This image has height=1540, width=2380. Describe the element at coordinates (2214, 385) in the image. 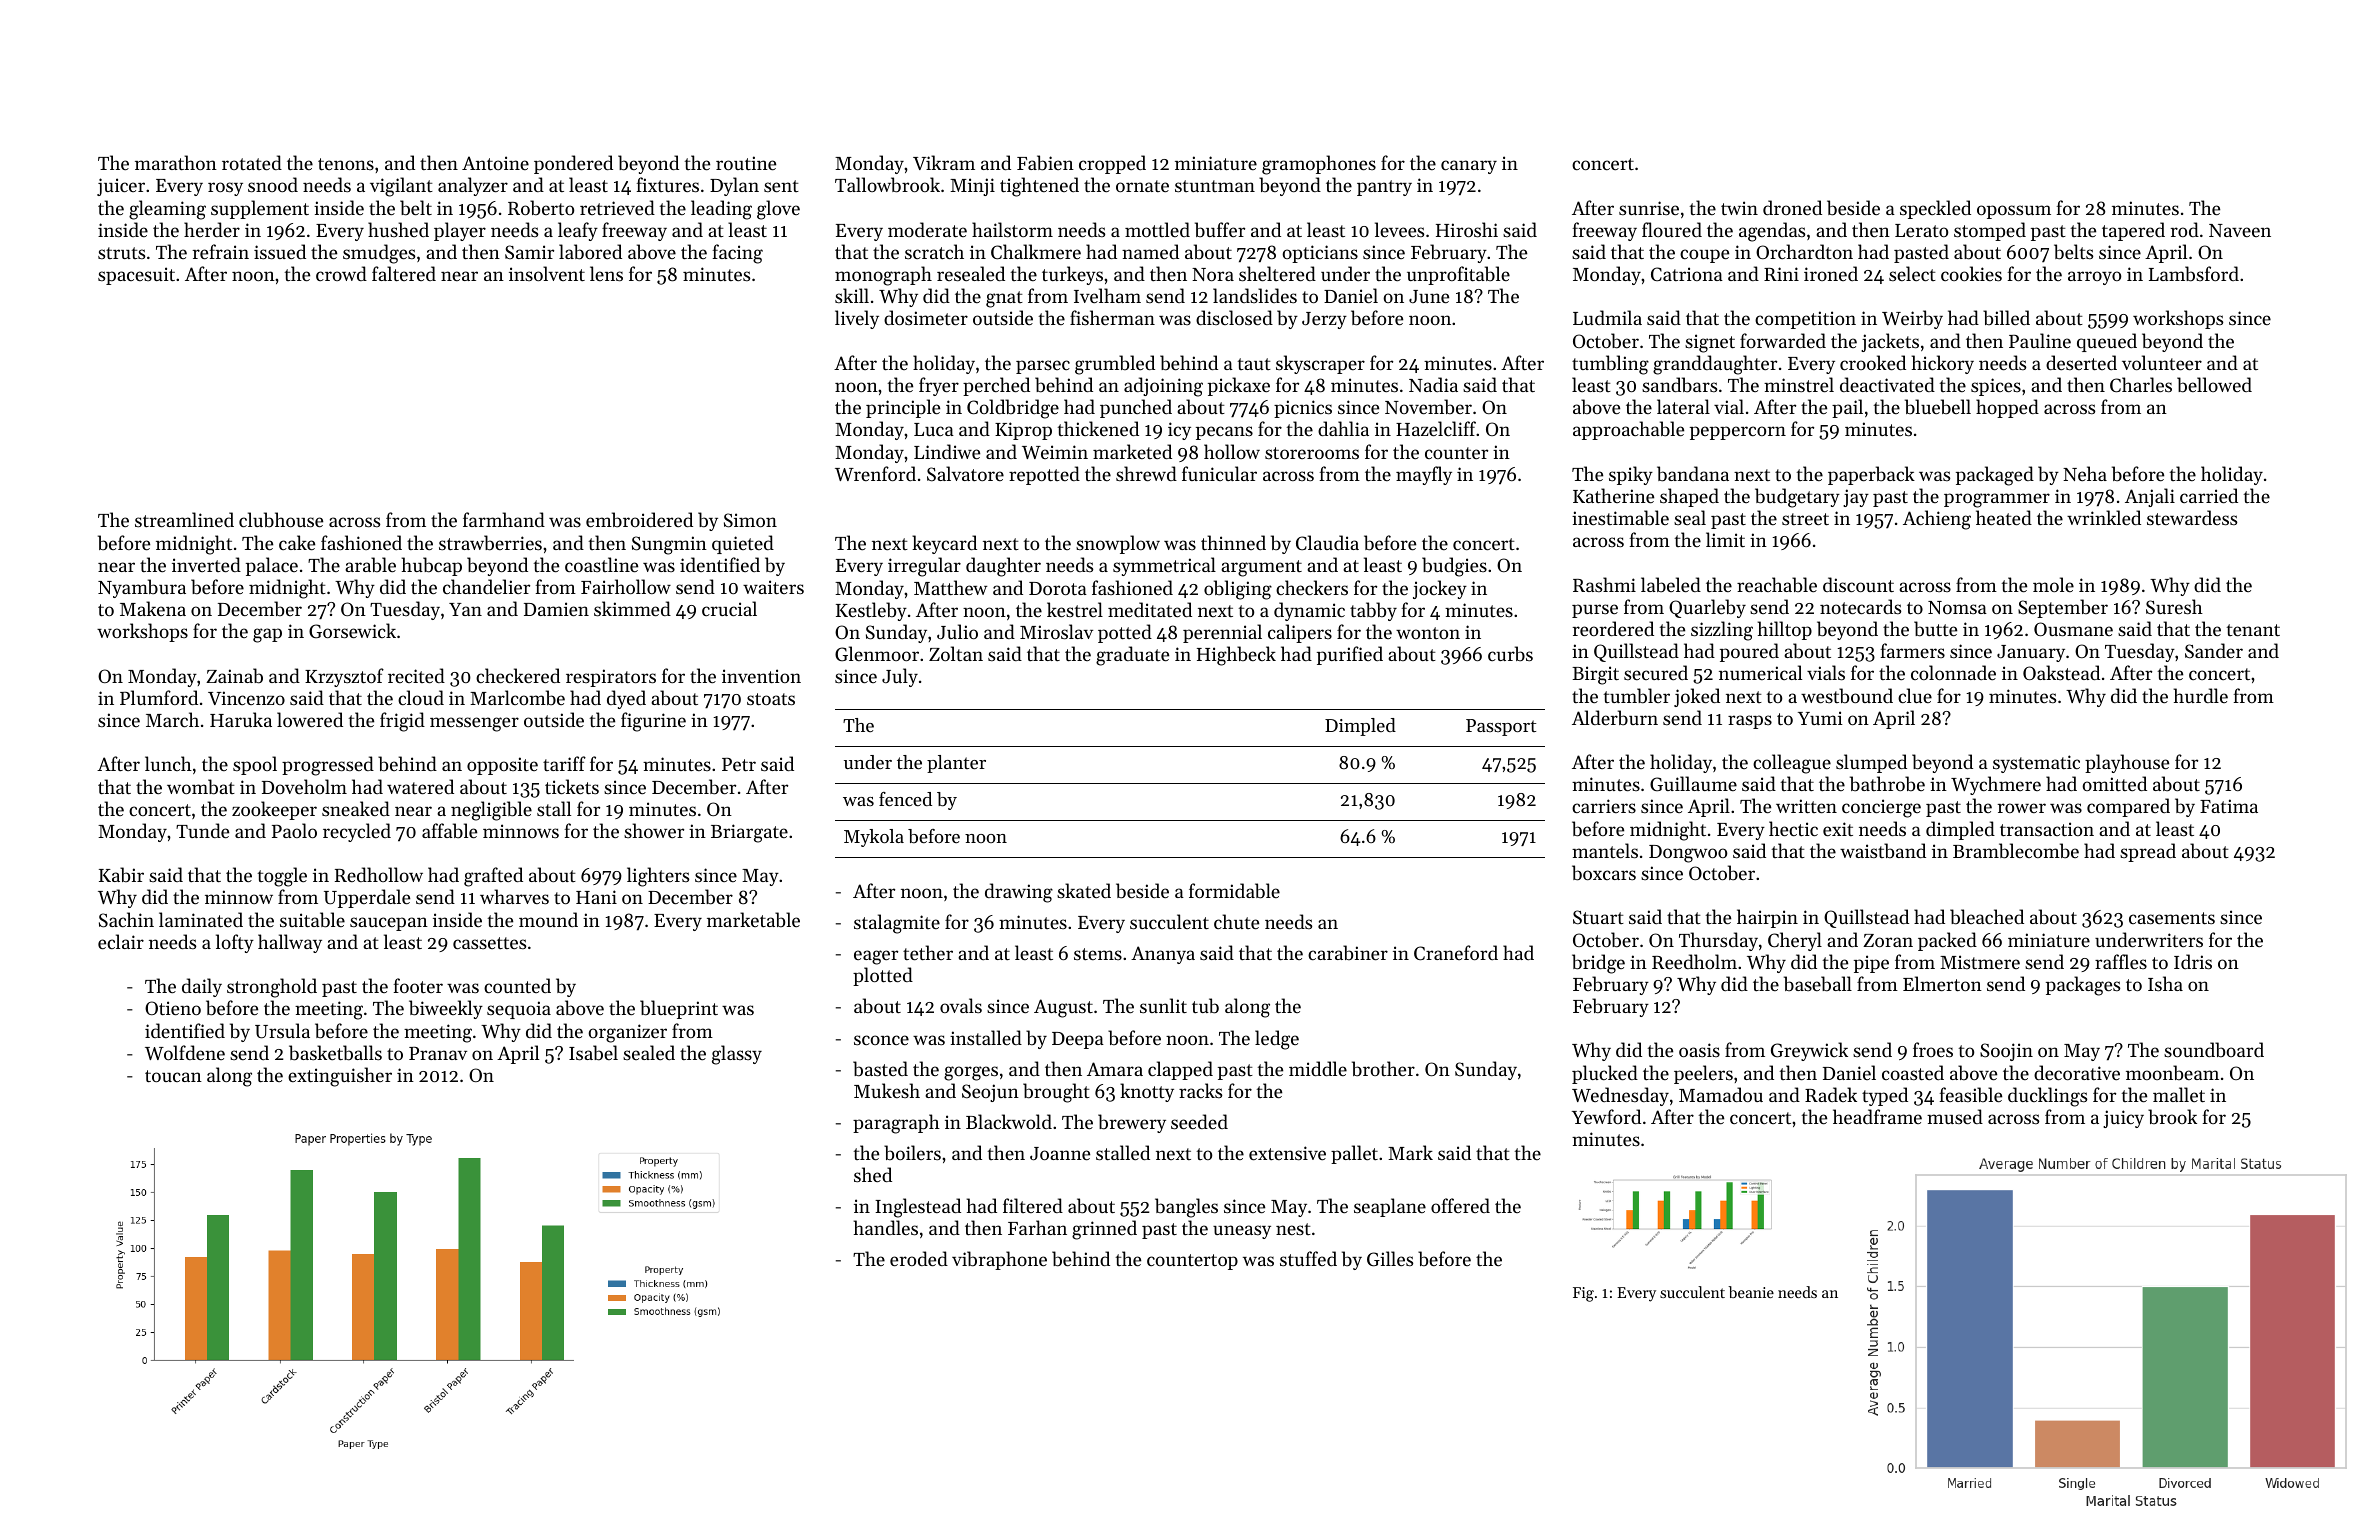

I see `bellowed` at that location.
